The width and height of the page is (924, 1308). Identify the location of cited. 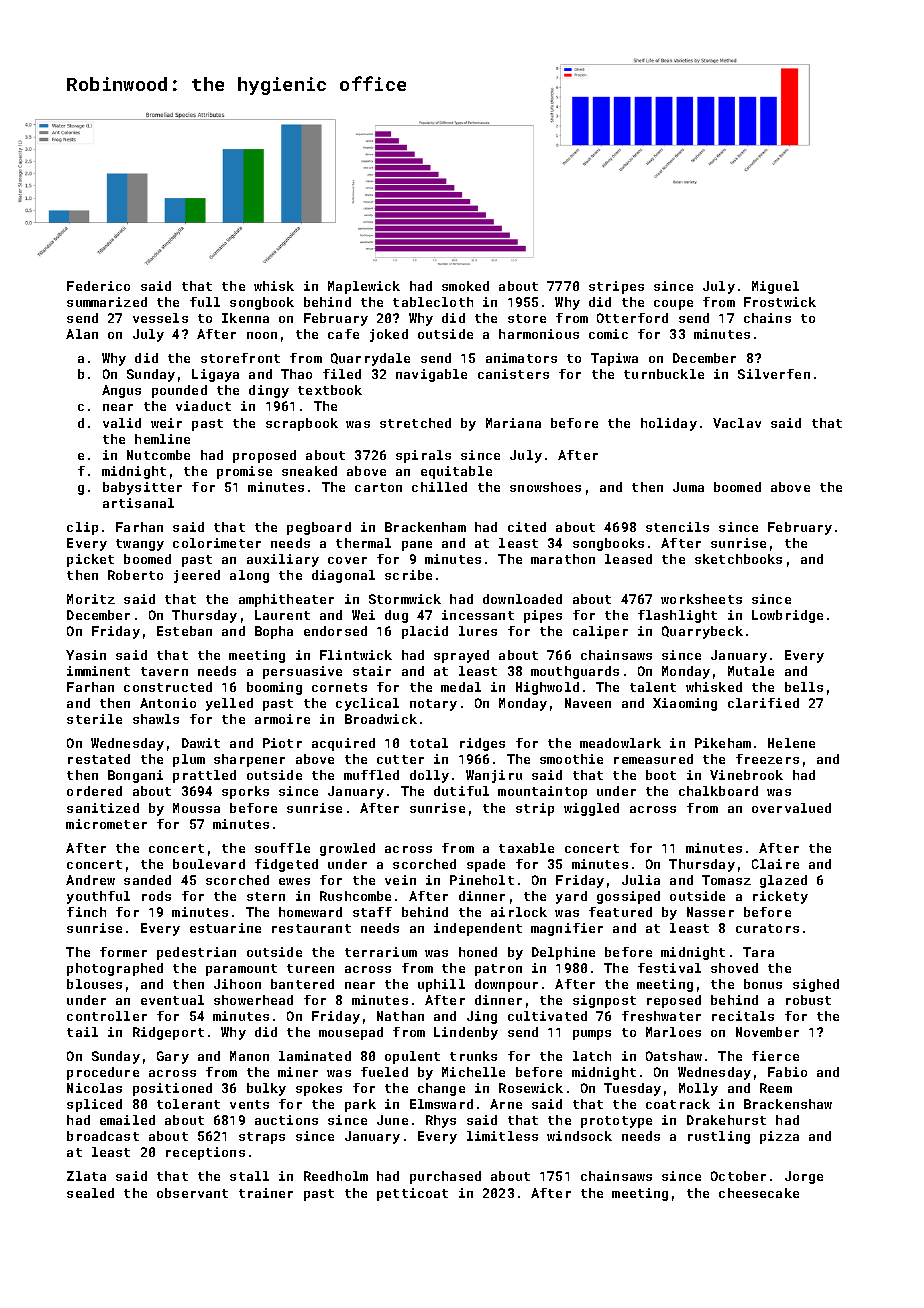
(527, 527).
